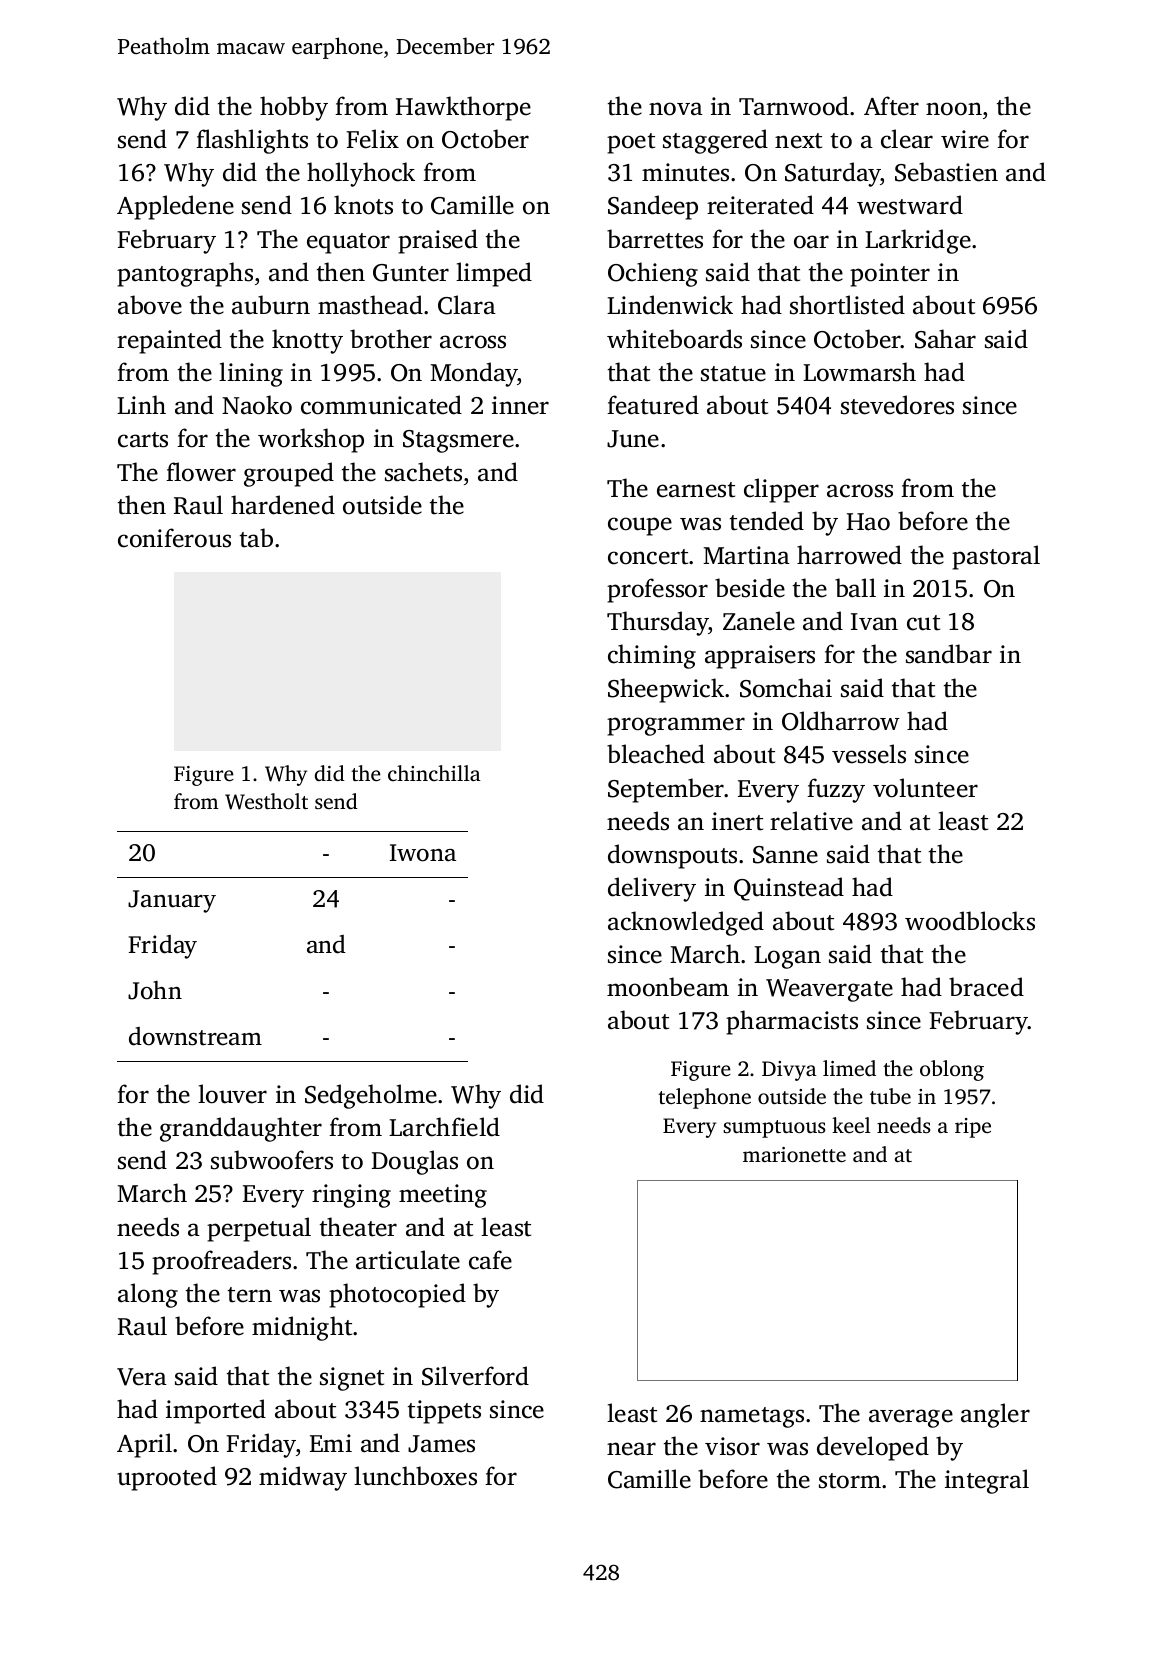 The width and height of the document is (1165, 1654). I want to click on whiteboards, so click(674, 339).
